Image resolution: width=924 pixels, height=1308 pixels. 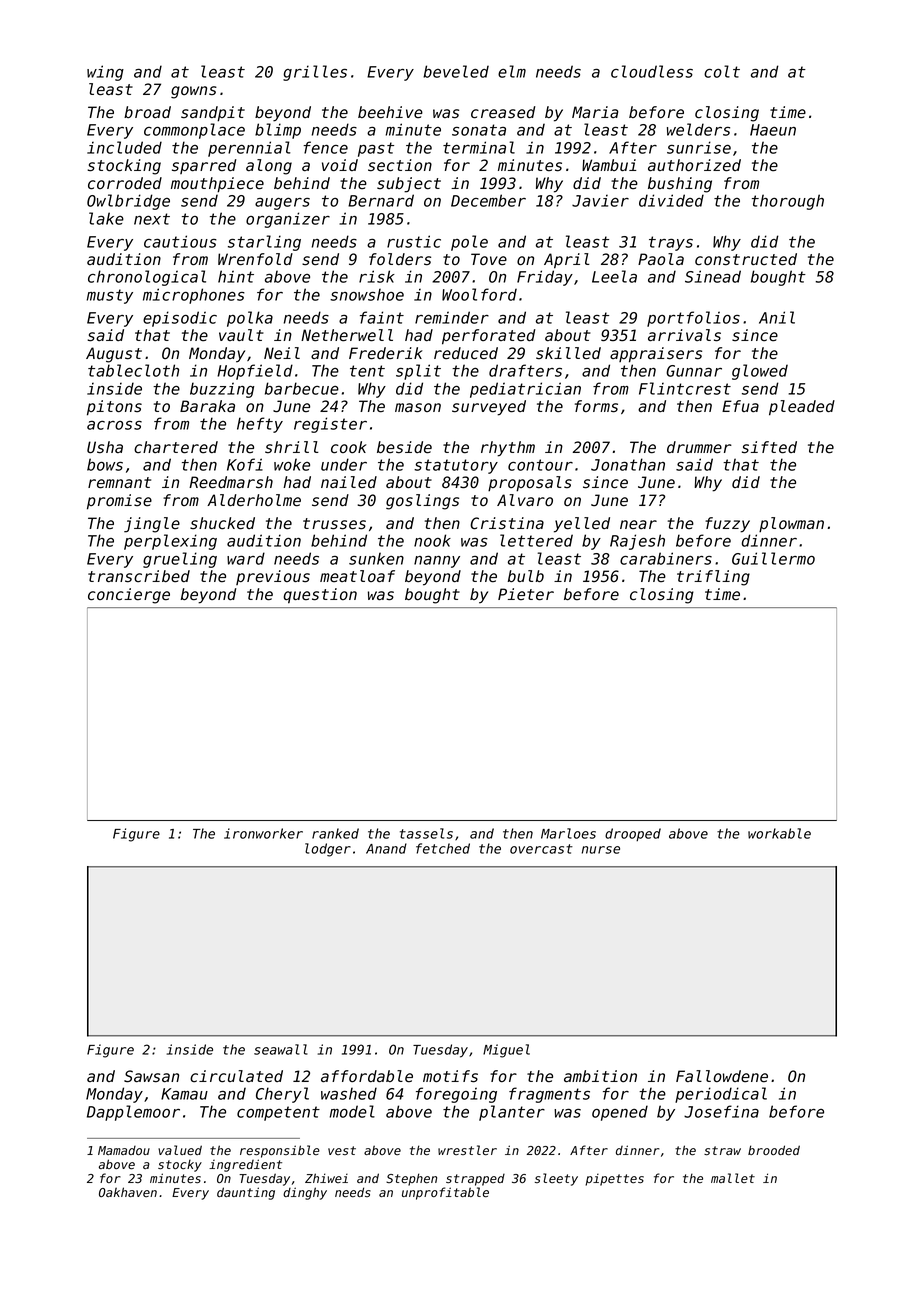 What do you see at coordinates (633, 834) in the image?
I see `drooped` at bounding box center [633, 834].
